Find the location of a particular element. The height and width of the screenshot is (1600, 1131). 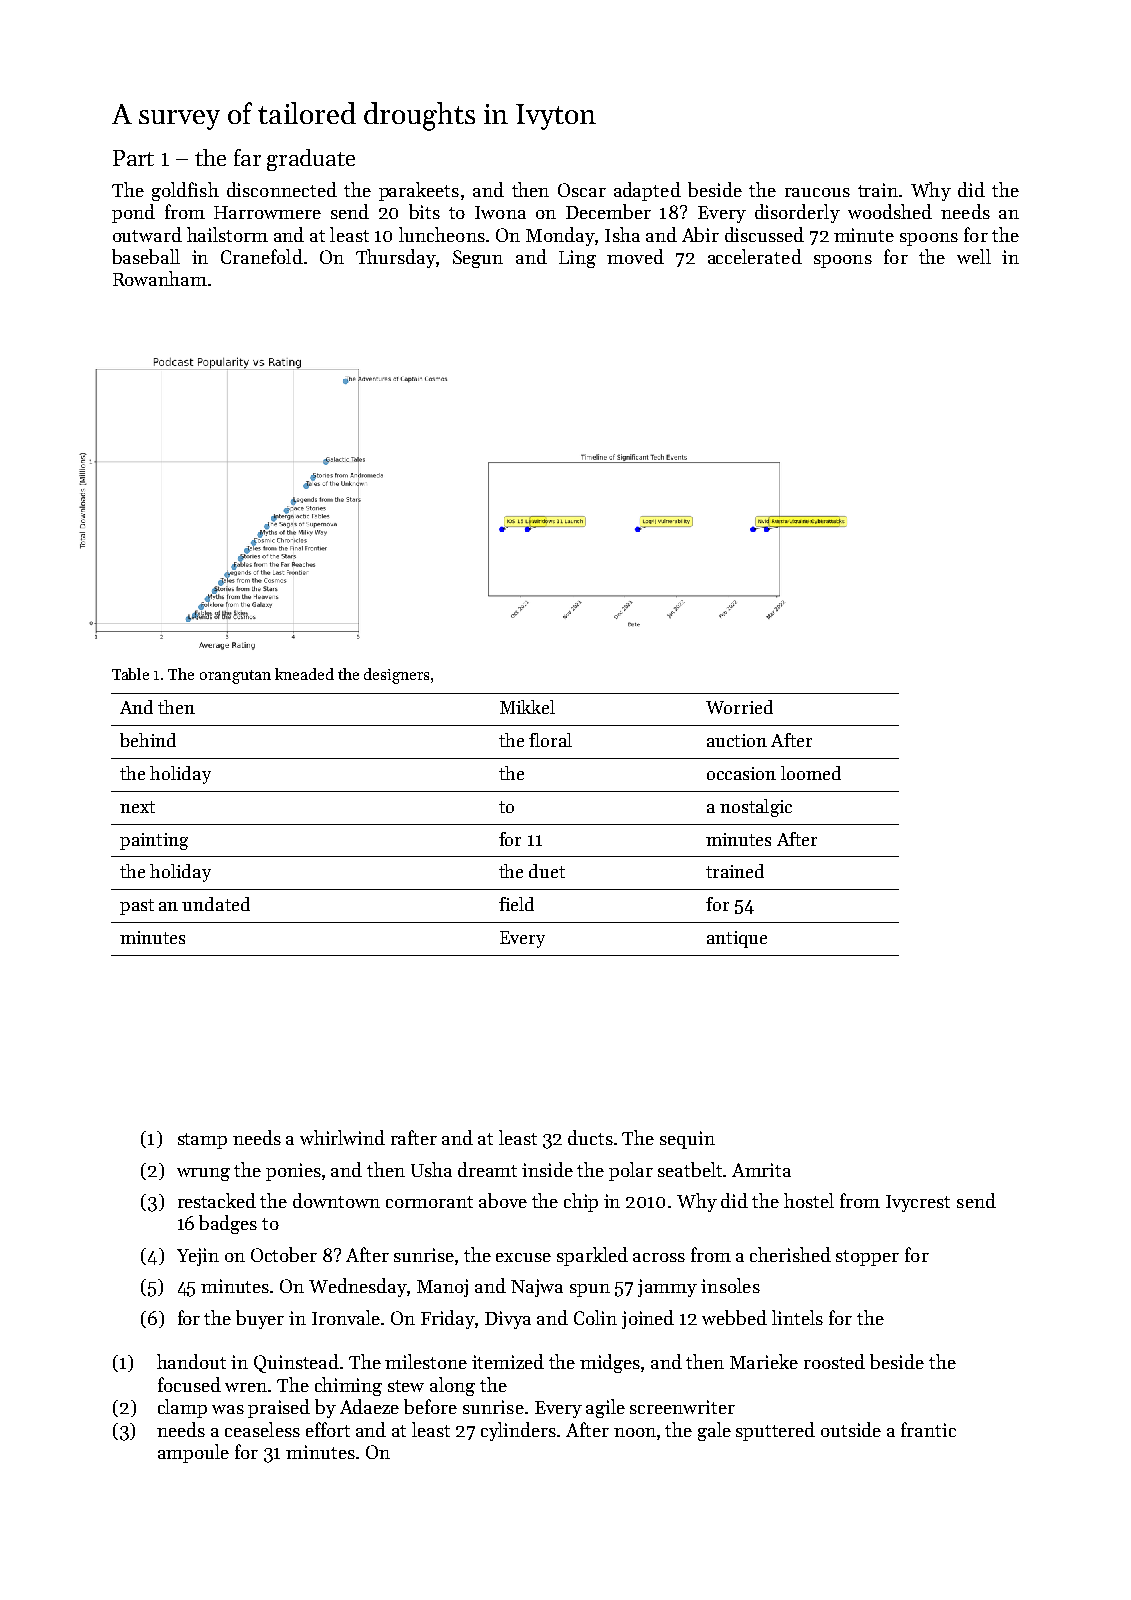

floral is located at coordinates (550, 740).
